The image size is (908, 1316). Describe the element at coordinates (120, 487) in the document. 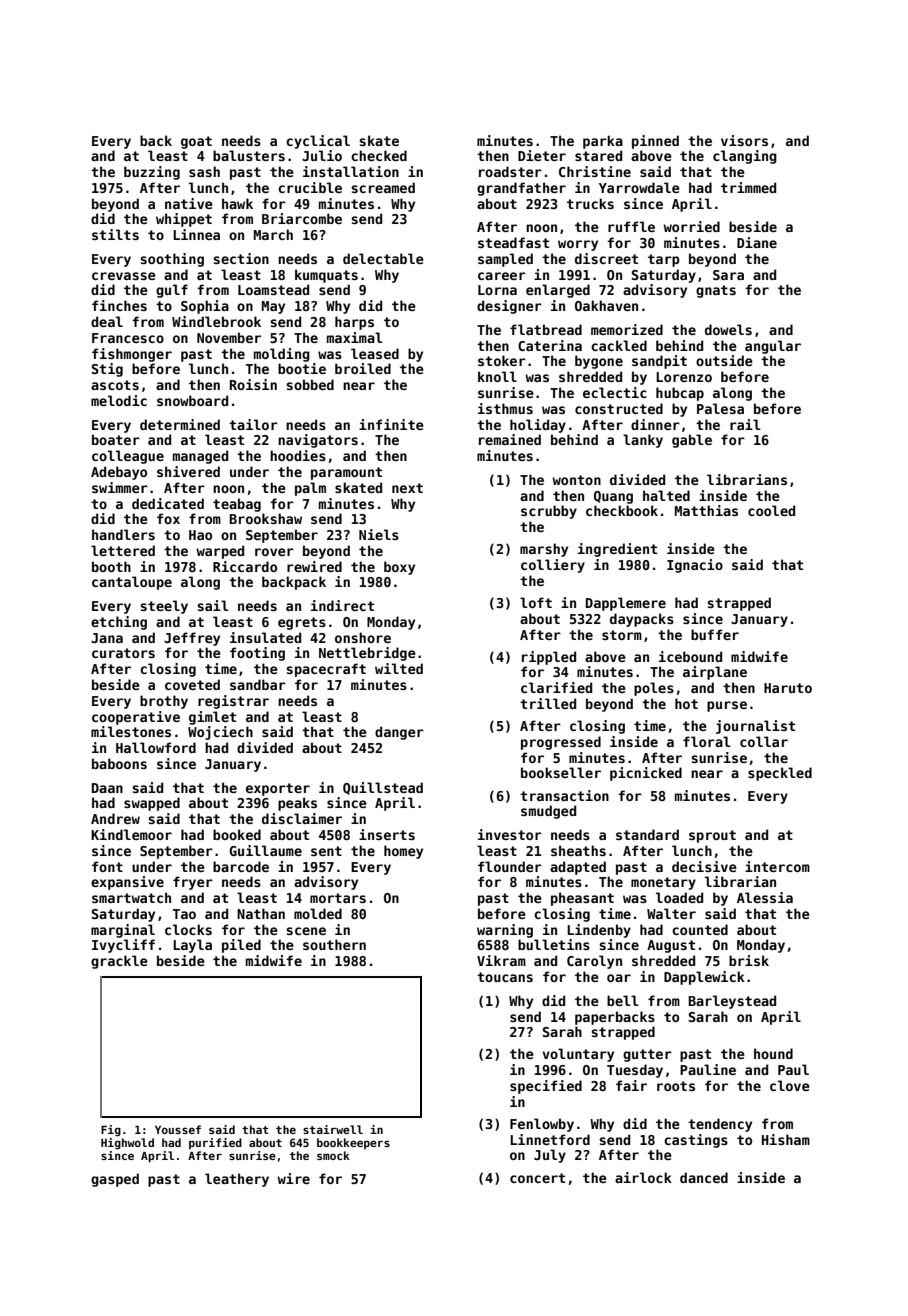

I see `swimmer` at that location.
